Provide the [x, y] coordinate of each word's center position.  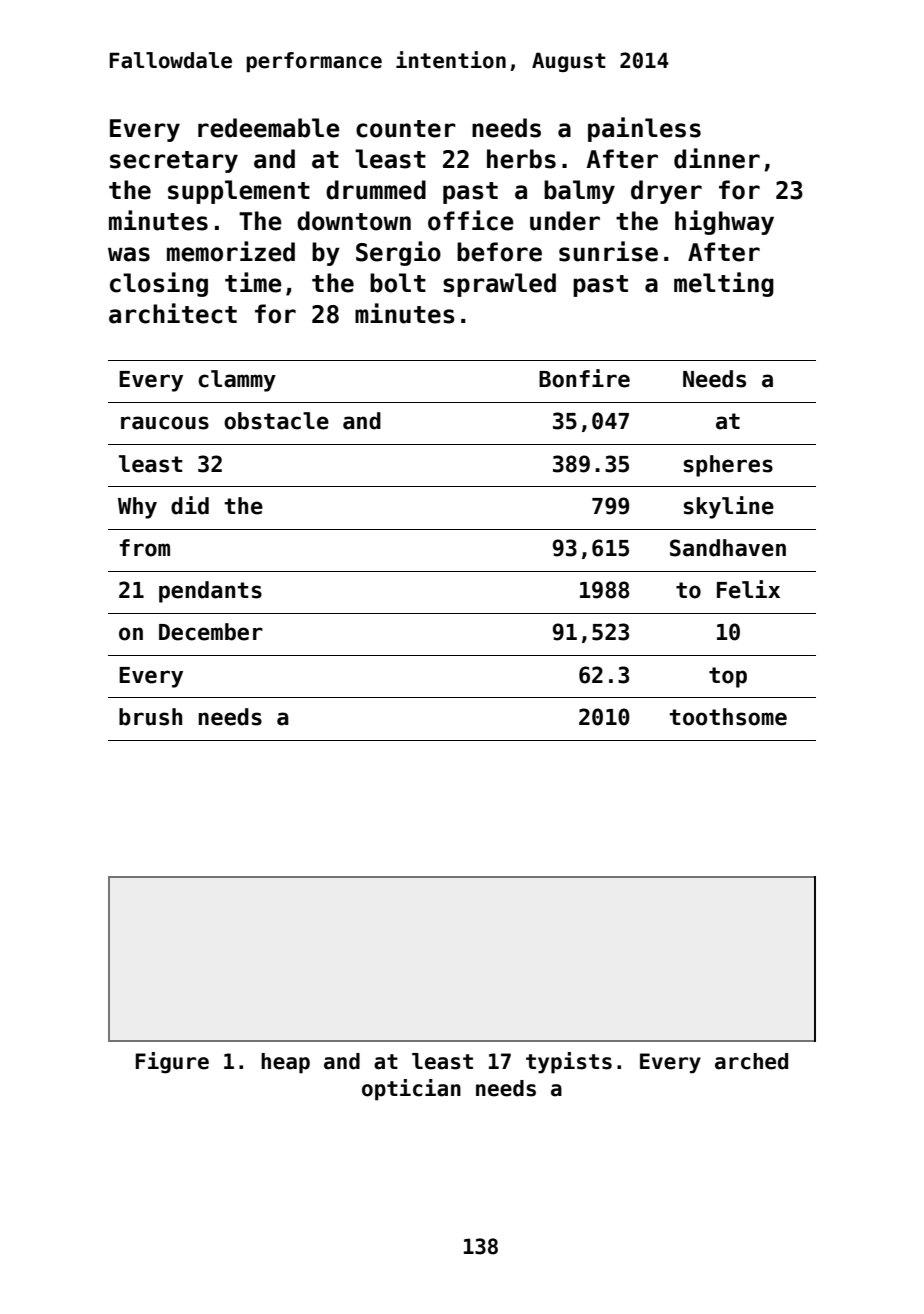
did [190, 505]
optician [411, 1090]
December [211, 632]
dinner [717, 158]
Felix [748, 589]
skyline [729, 507]
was [129, 254]
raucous [165, 423]
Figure [172, 1063]
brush [150, 717]
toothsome [728, 717]
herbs [521, 159]
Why [137, 508]
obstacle [276, 421]
